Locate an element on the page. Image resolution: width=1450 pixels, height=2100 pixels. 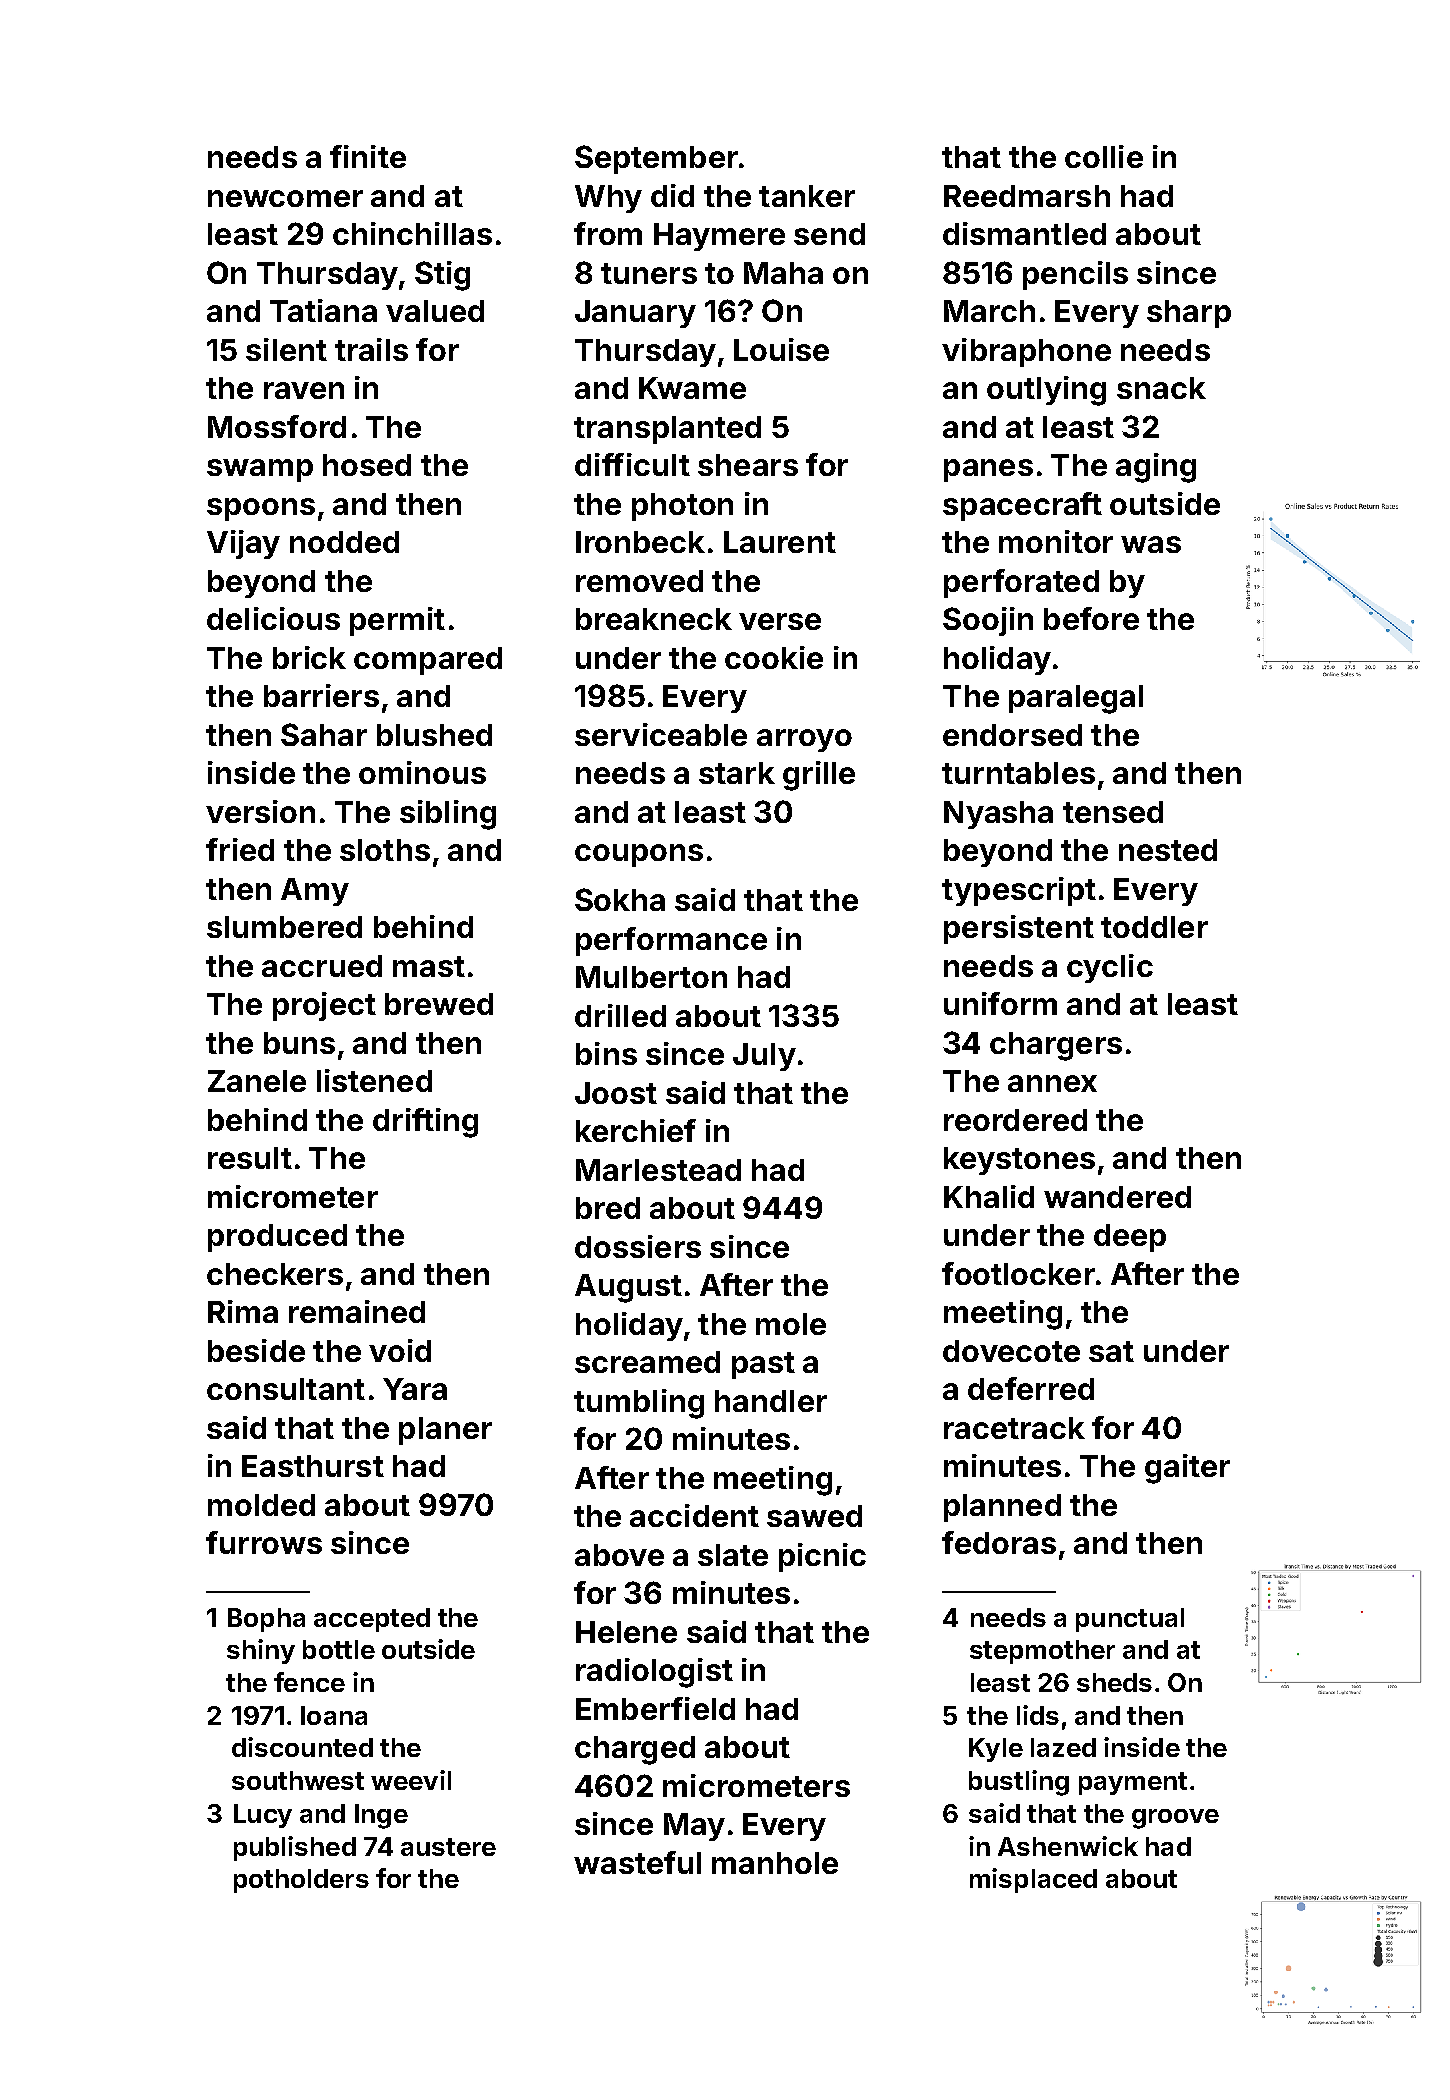
Why is located at coordinates (608, 199).
